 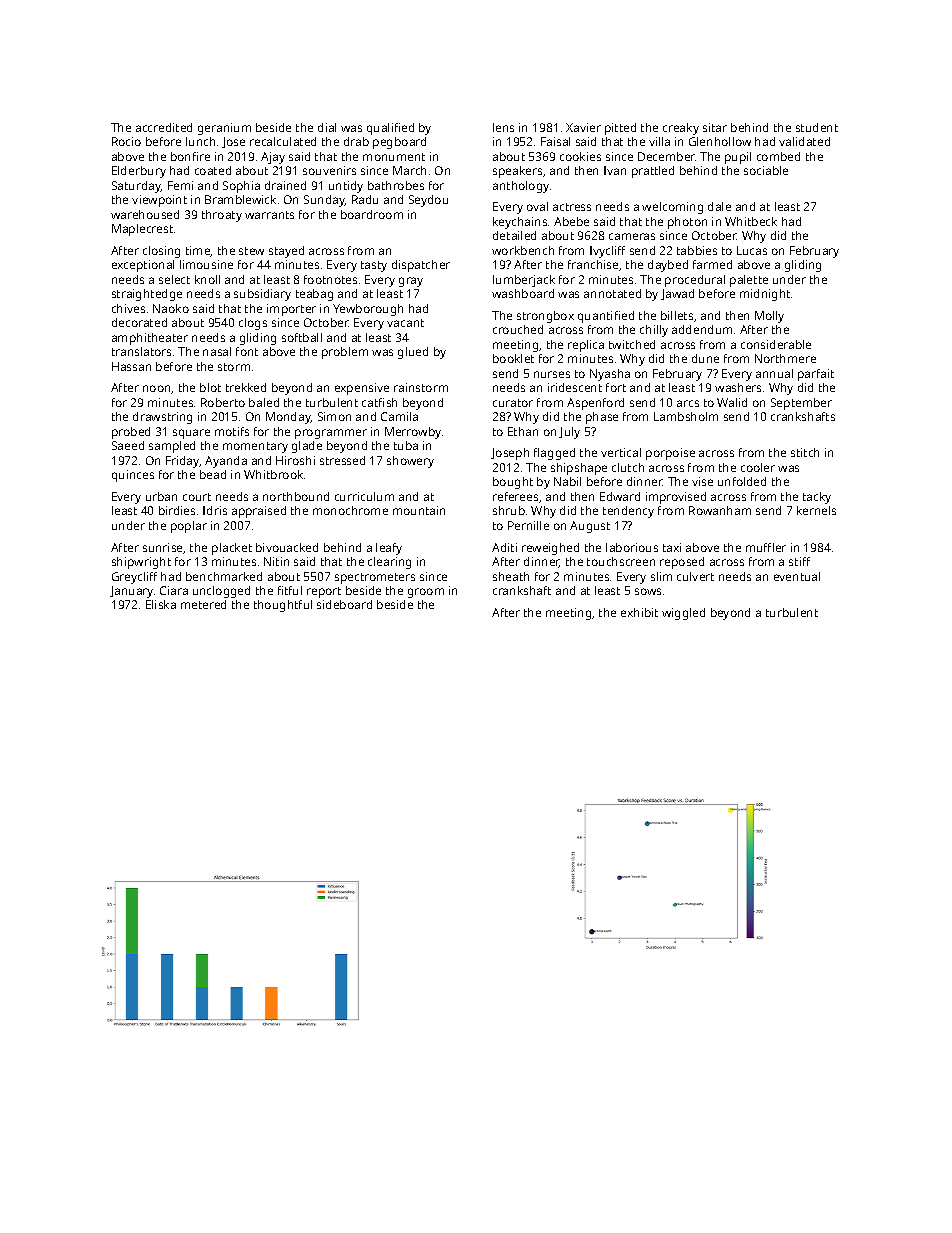 I want to click on monument, so click(x=394, y=157).
